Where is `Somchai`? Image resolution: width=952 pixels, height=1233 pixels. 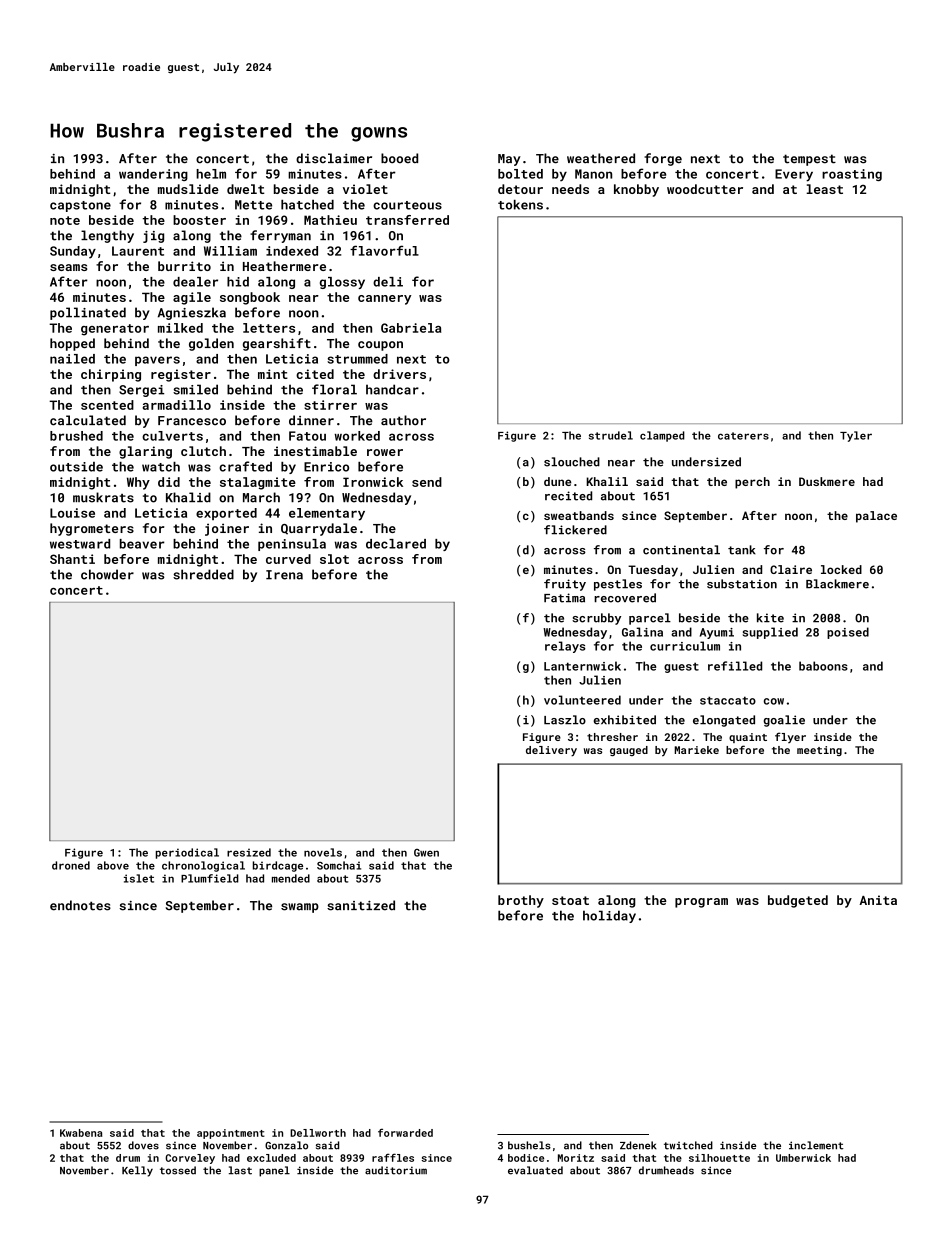
Somchai is located at coordinates (339, 865).
